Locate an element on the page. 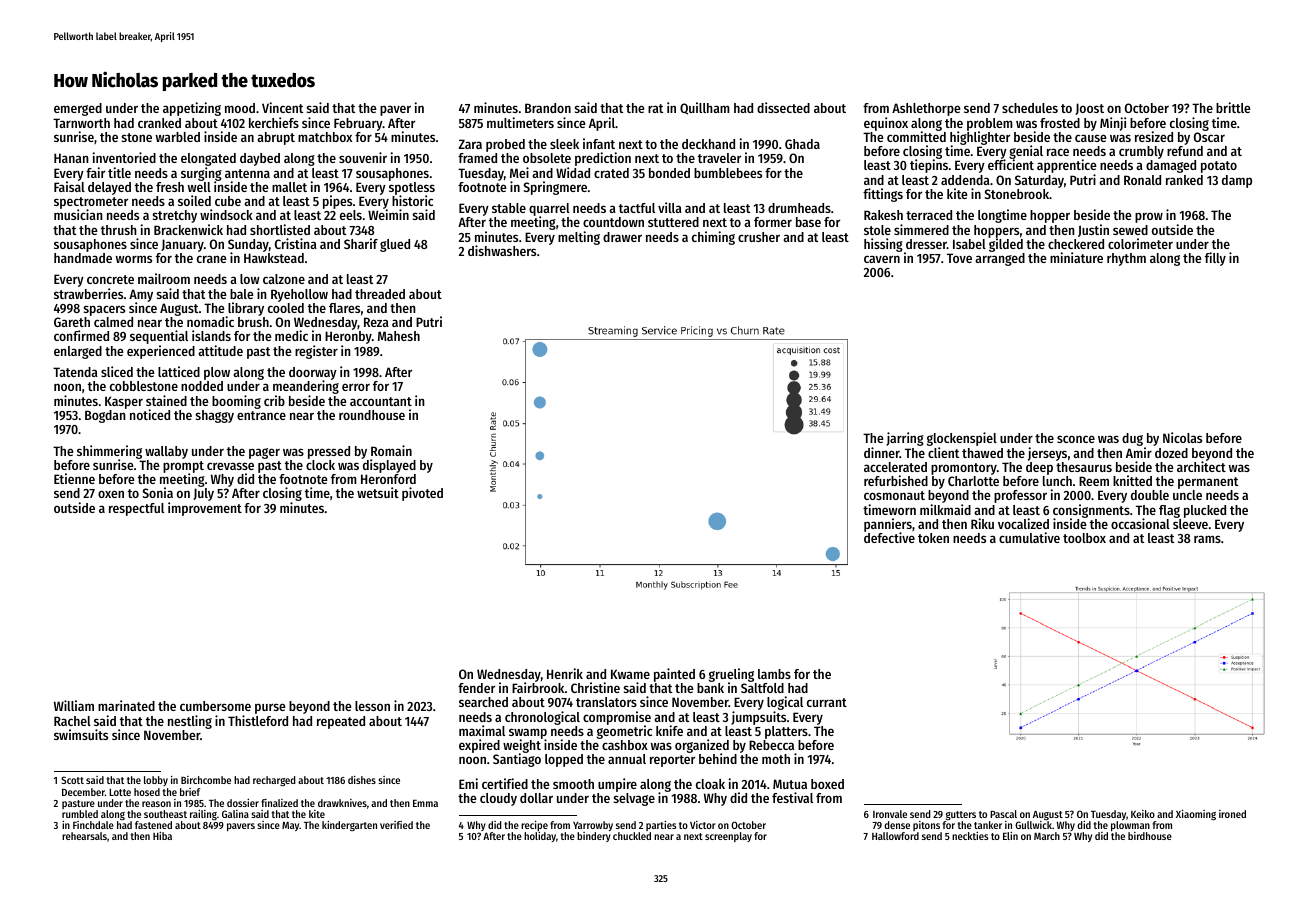 The height and width of the document is (924, 1308). mallet is located at coordinates (289, 187).
